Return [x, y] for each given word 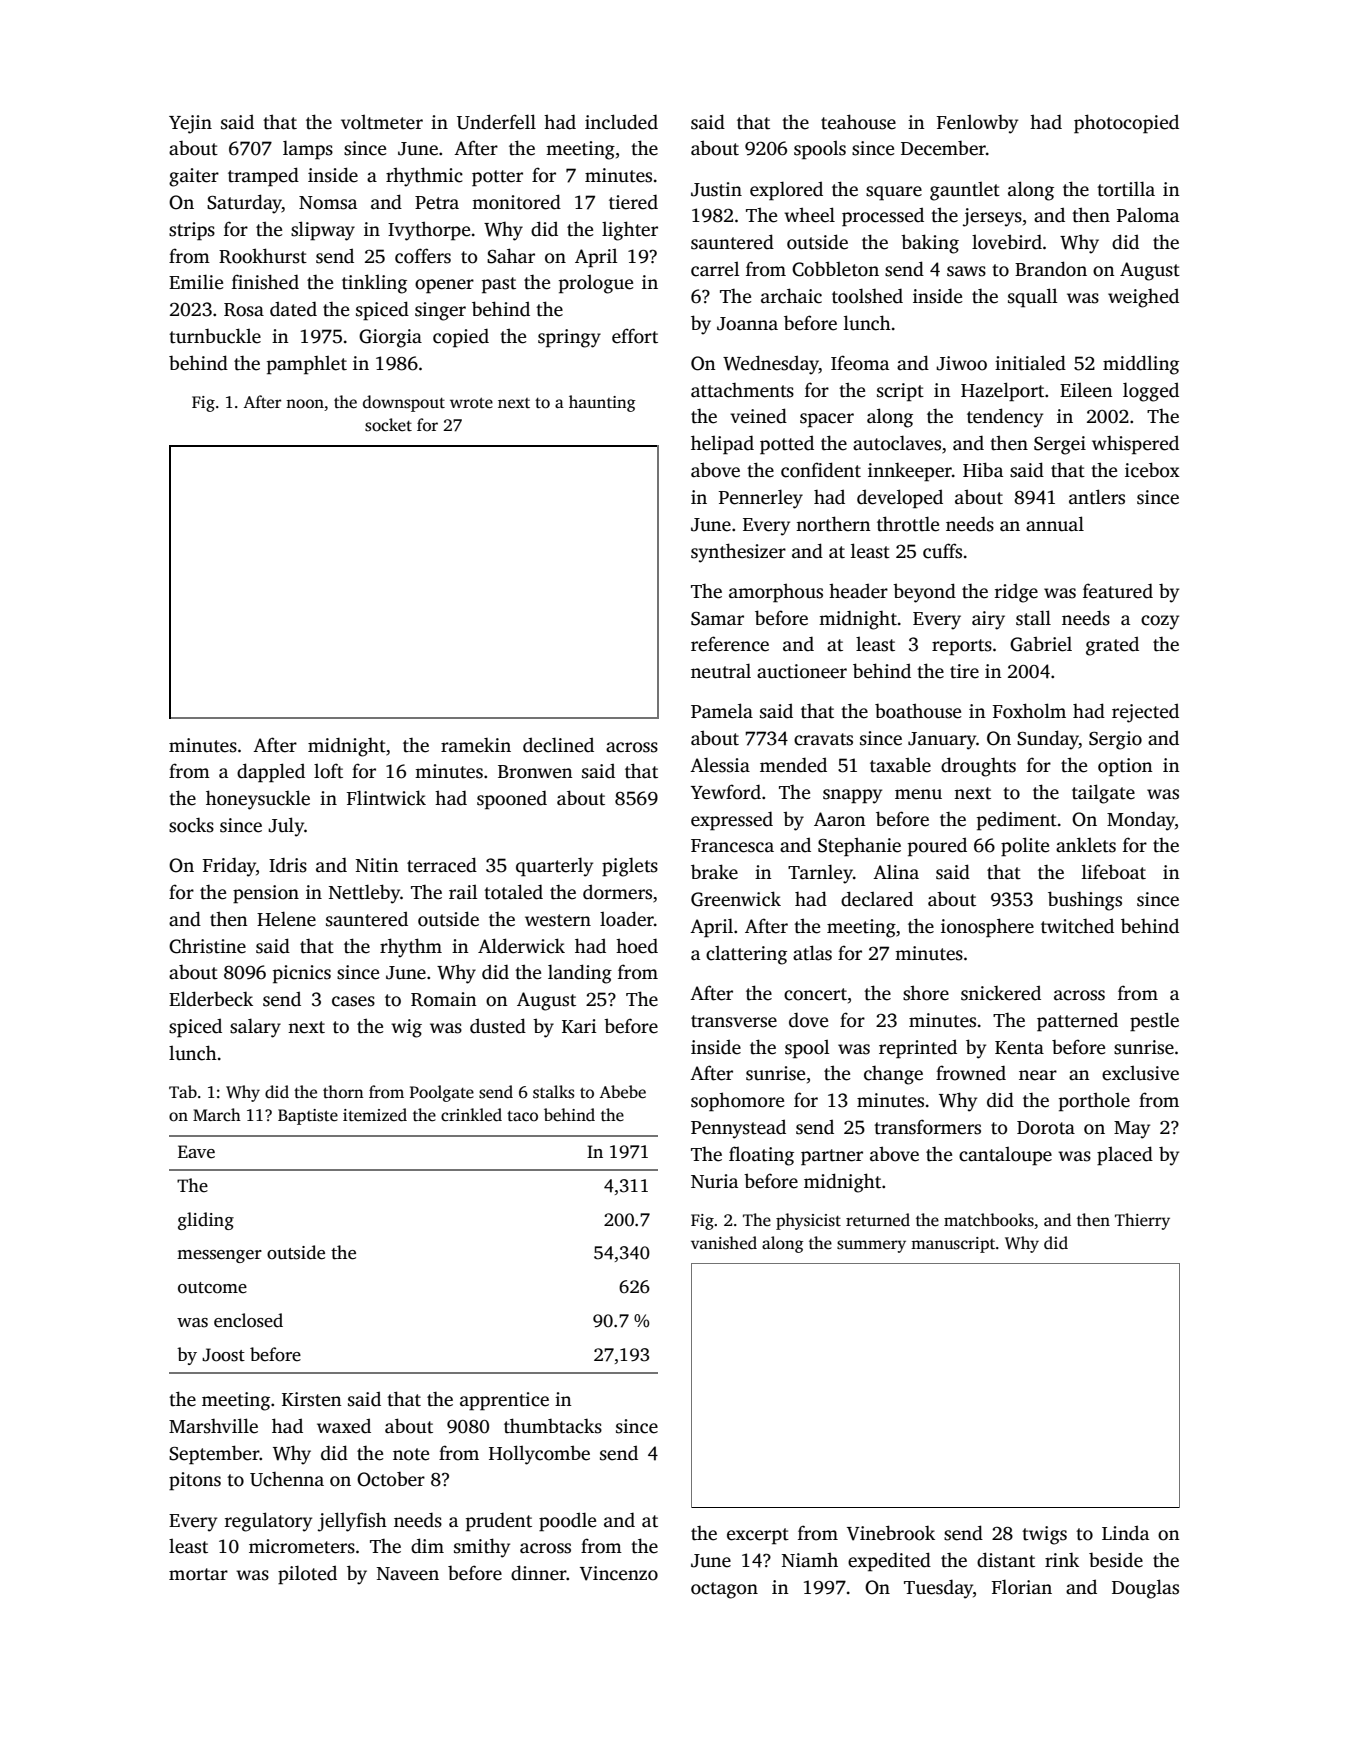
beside [1116, 1560]
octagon [724, 1590]
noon [305, 404]
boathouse [918, 711]
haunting [602, 403]
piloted [307, 1575]
